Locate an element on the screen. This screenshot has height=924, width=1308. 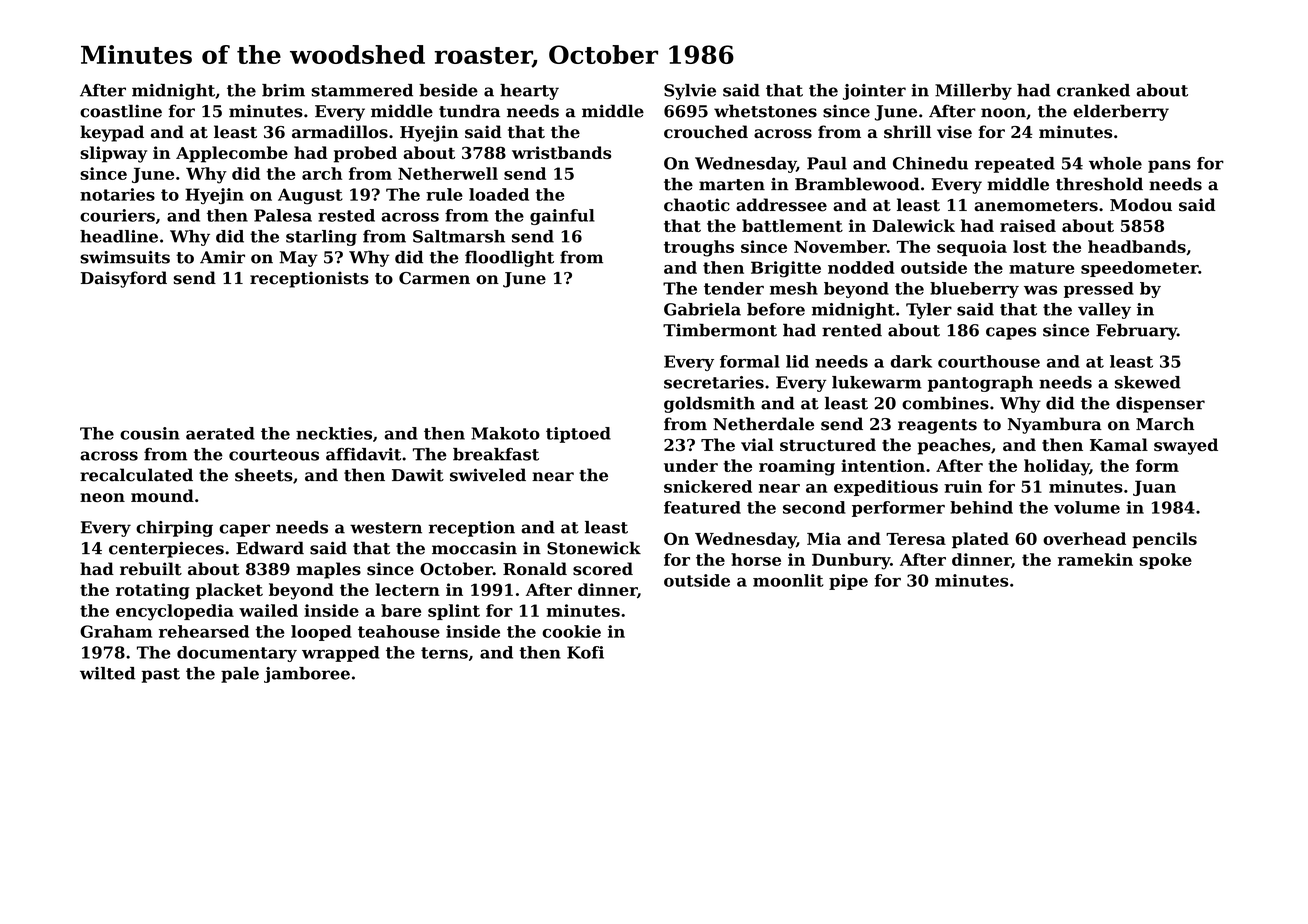
coastline is located at coordinates (121, 111).
